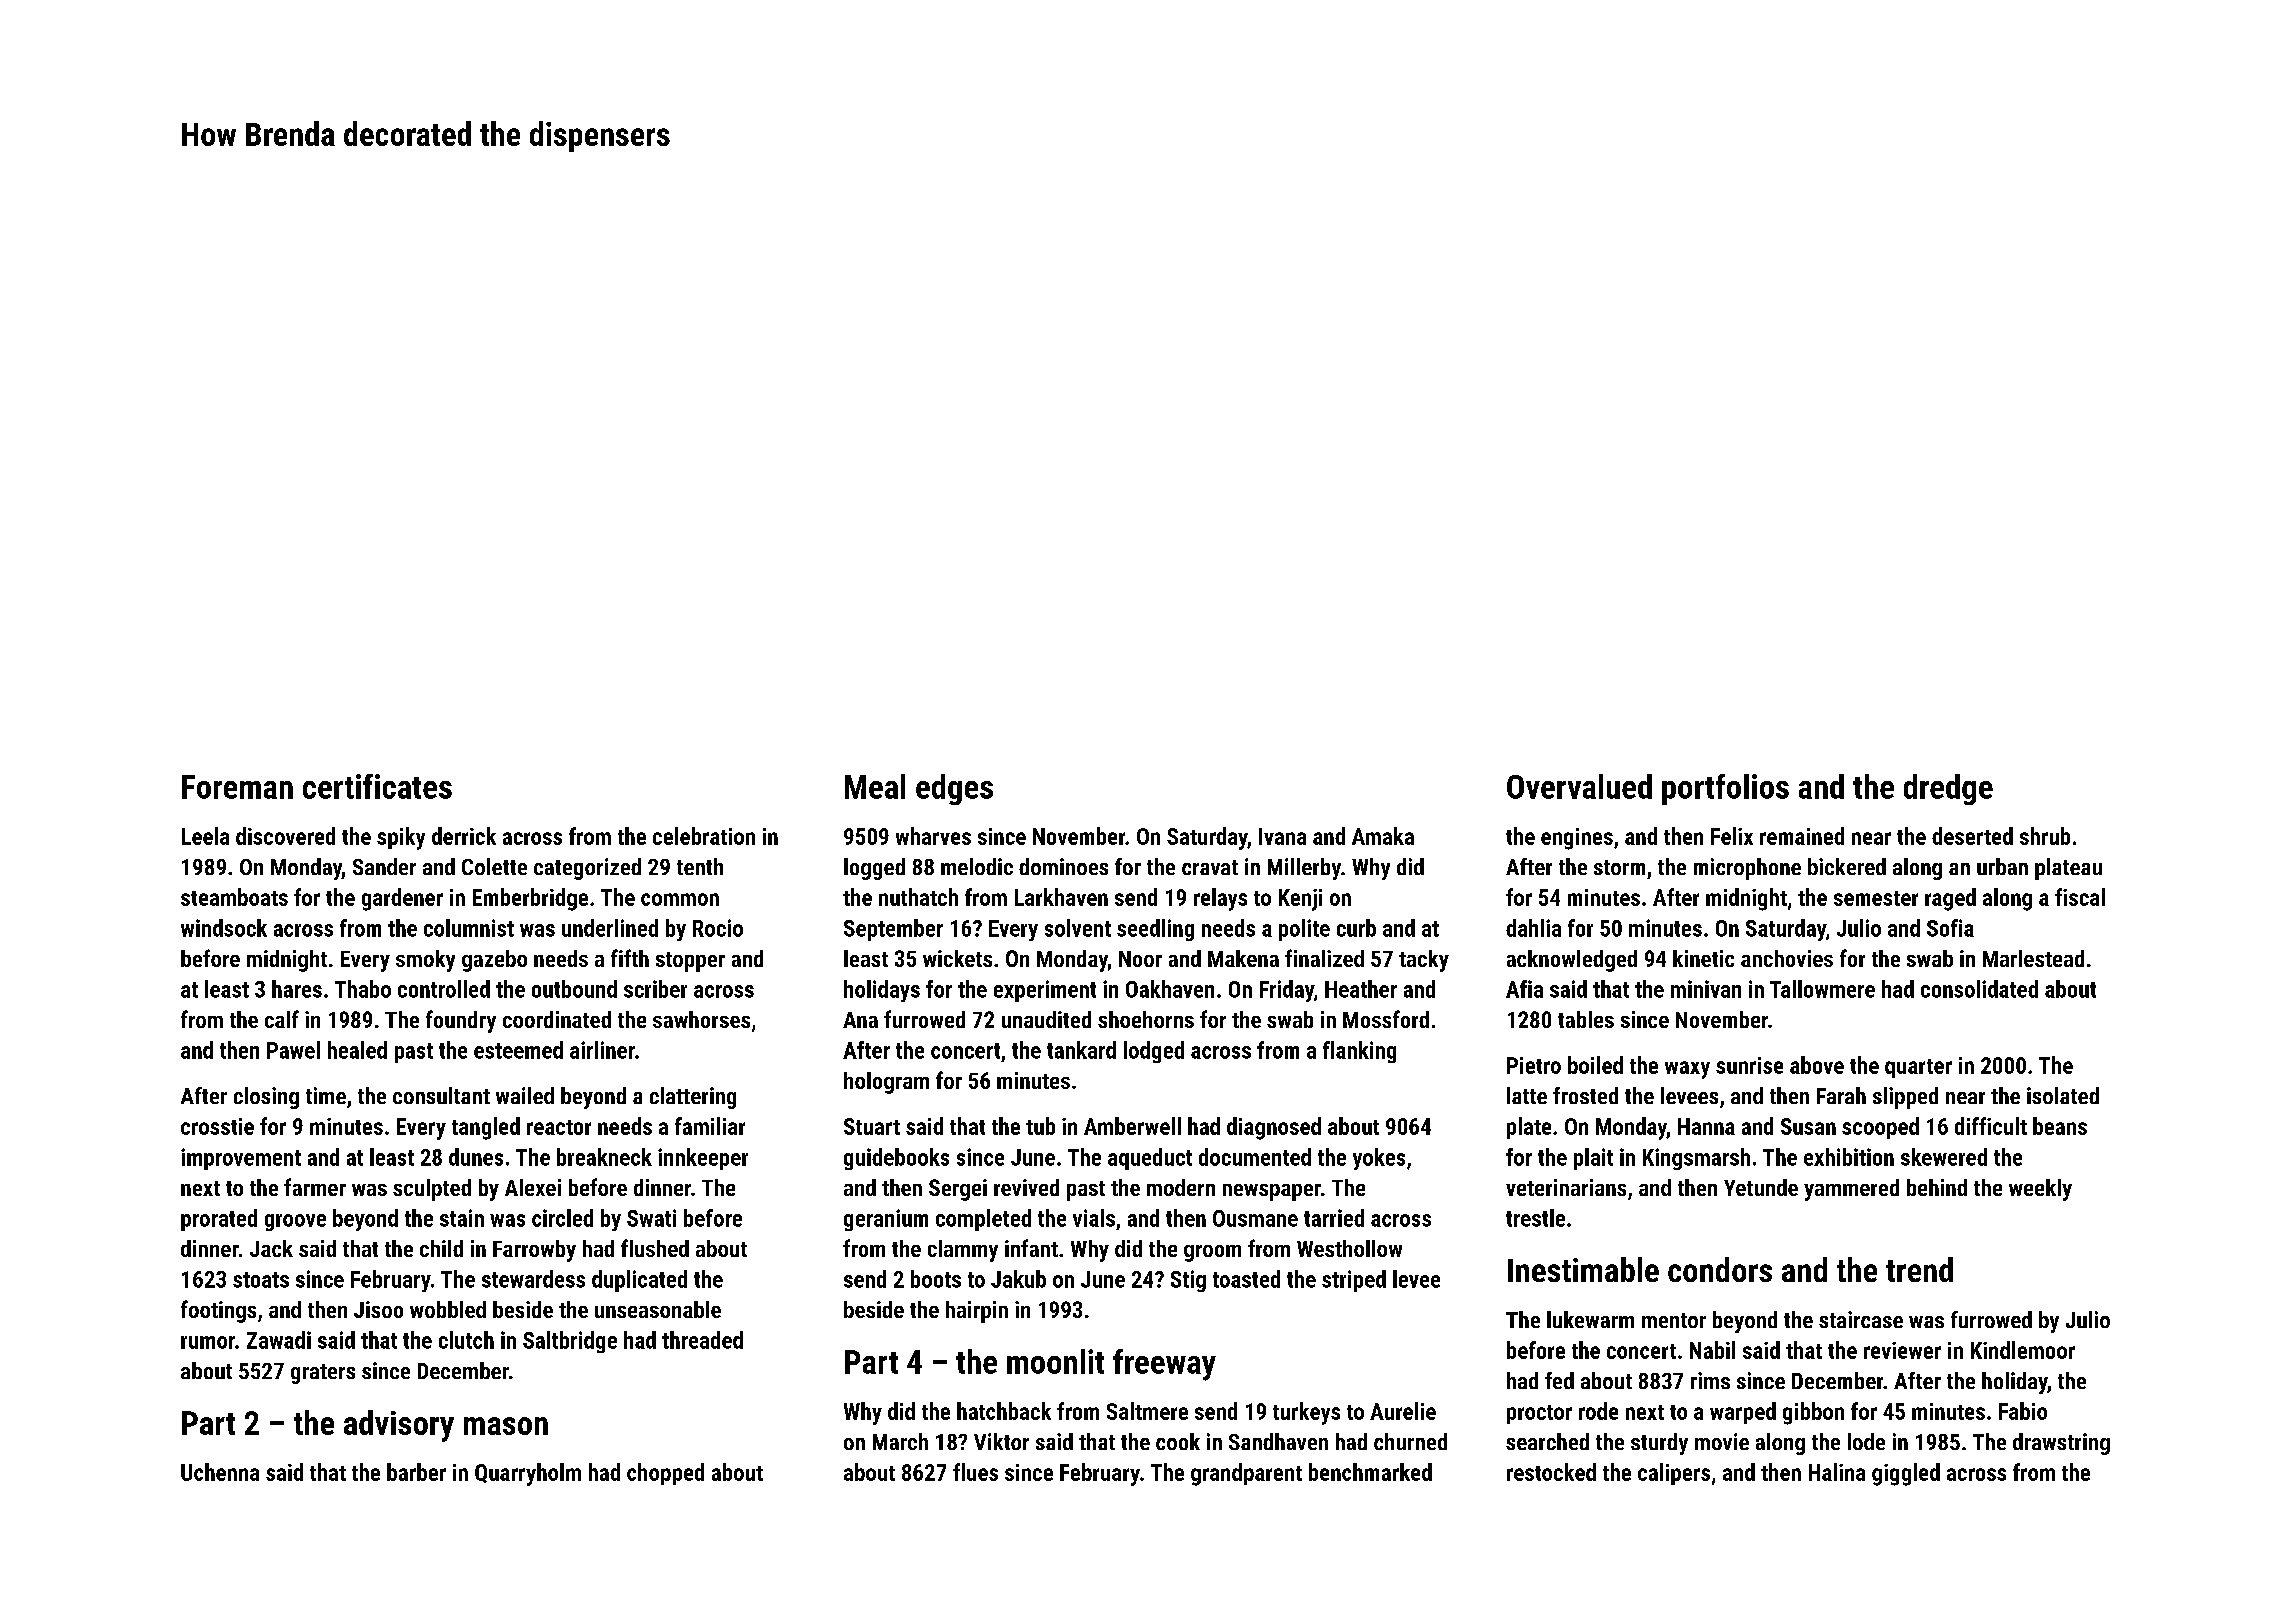 This screenshot has width=2292, height=1620. What do you see at coordinates (220, 1472) in the screenshot?
I see `Uchenna` at bounding box center [220, 1472].
